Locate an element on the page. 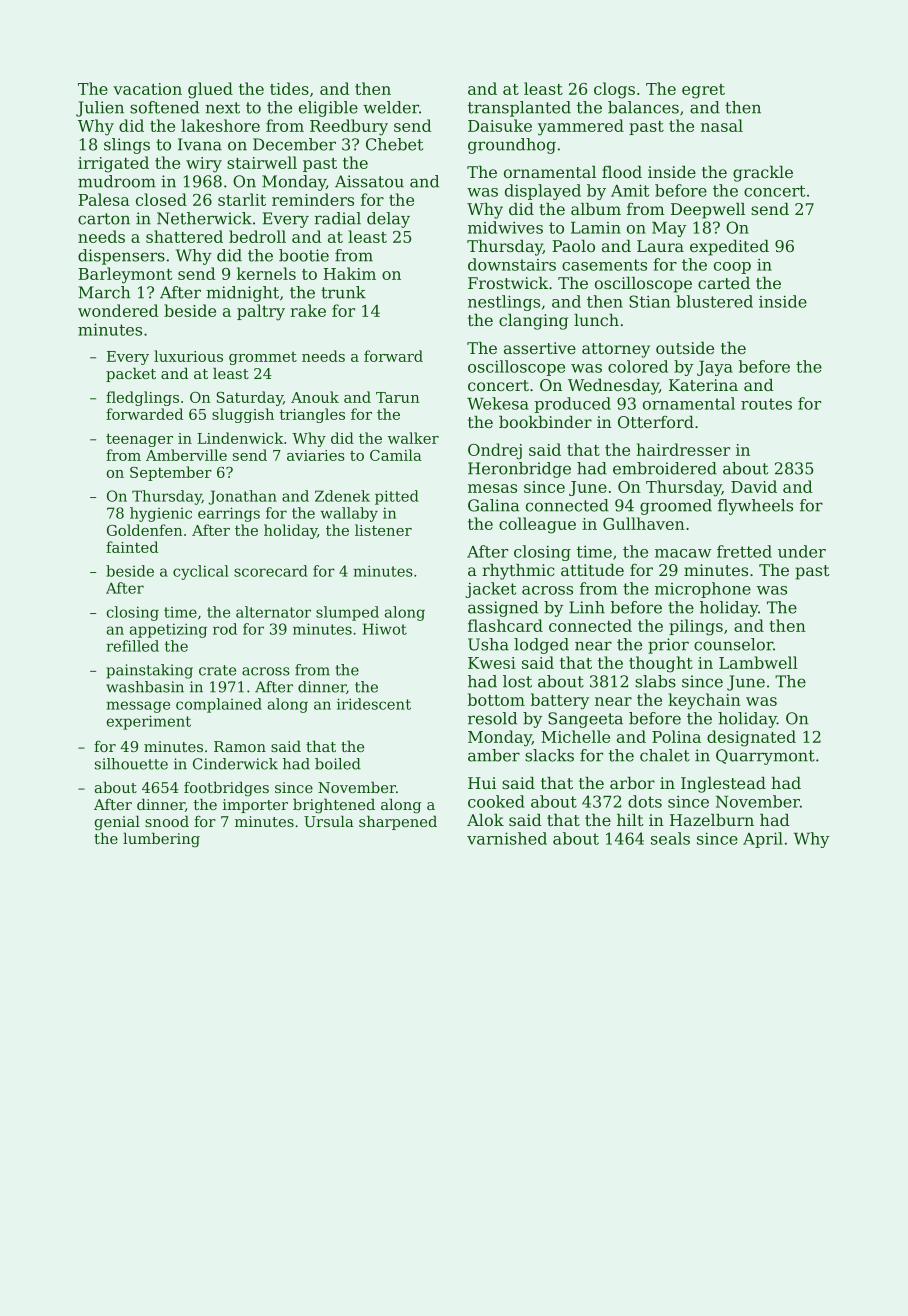 This image has width=908, height=1316. Julien is located at coordinates (100, 109).
